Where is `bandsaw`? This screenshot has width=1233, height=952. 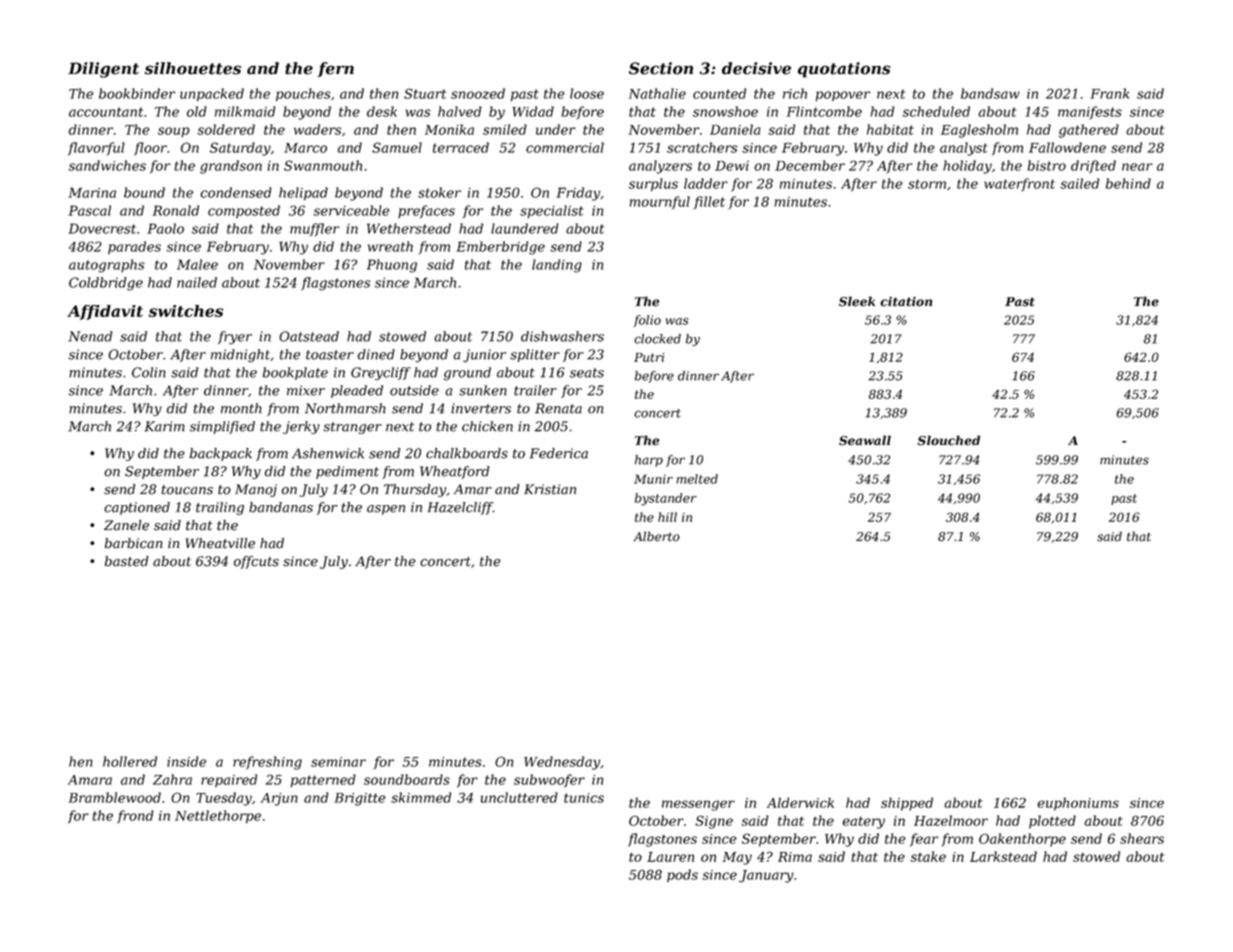 bandsaw is located at coordinates (990, 93).
